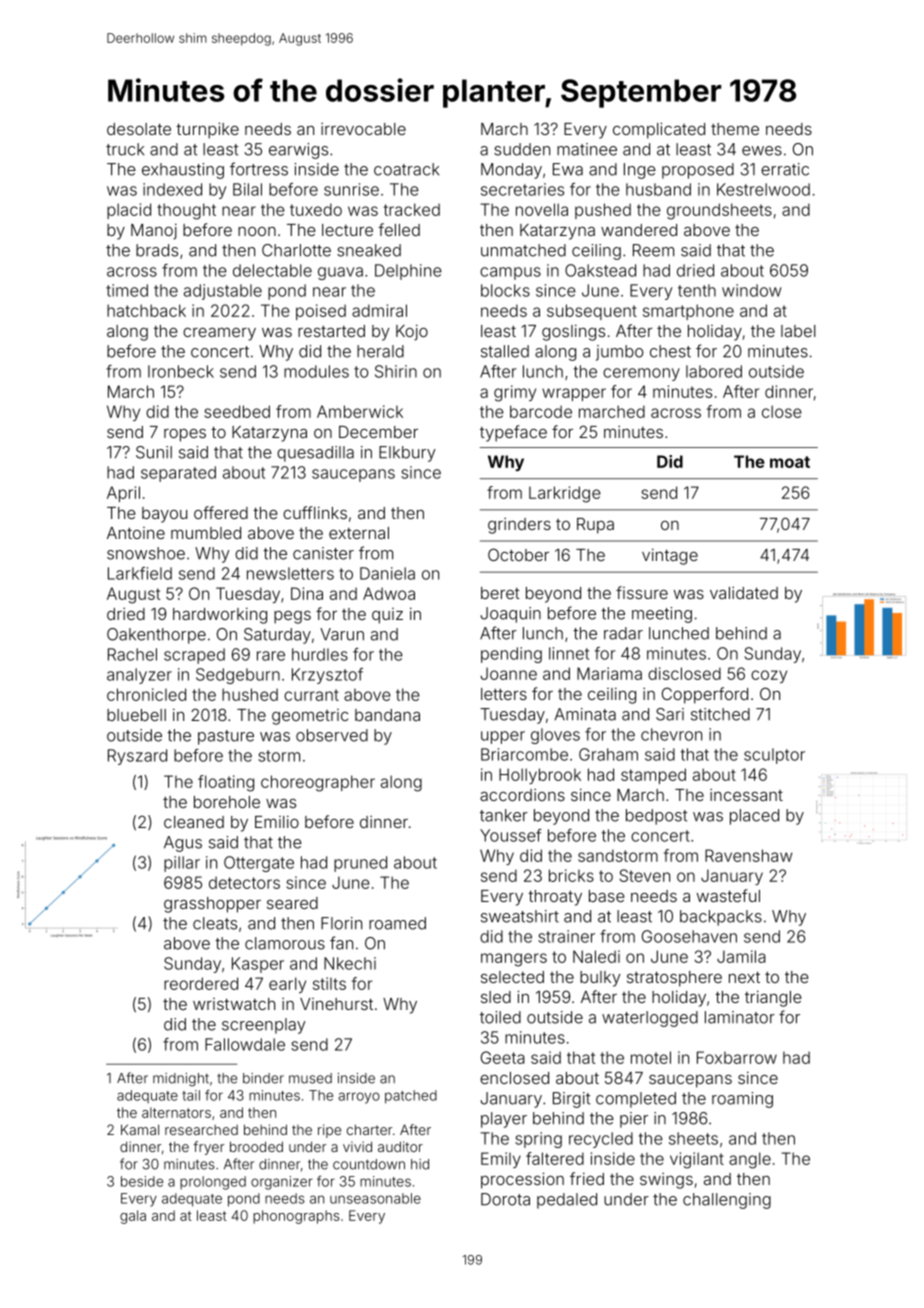 The height and width of the document is (1308, 924). Describe the element at coordinates (659, 130) in the document. I see `complicated` at that location.
